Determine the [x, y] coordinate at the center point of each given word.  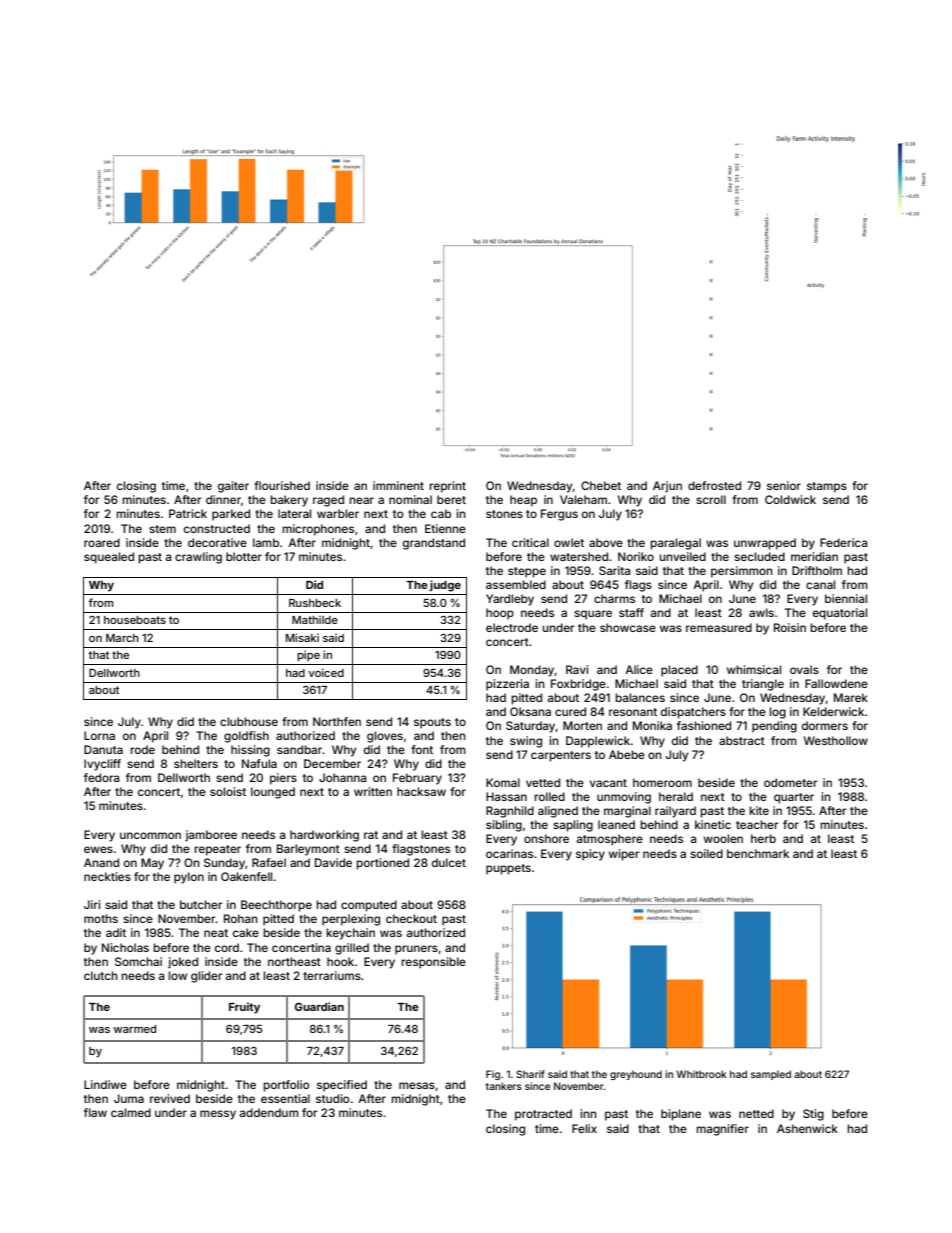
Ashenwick [807, 1128]
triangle [763, 685]
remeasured [719, 627]
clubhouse [249, 721]
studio [332, 1098]
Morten [582, 725]
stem [162, 529]
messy [218, 1115]
